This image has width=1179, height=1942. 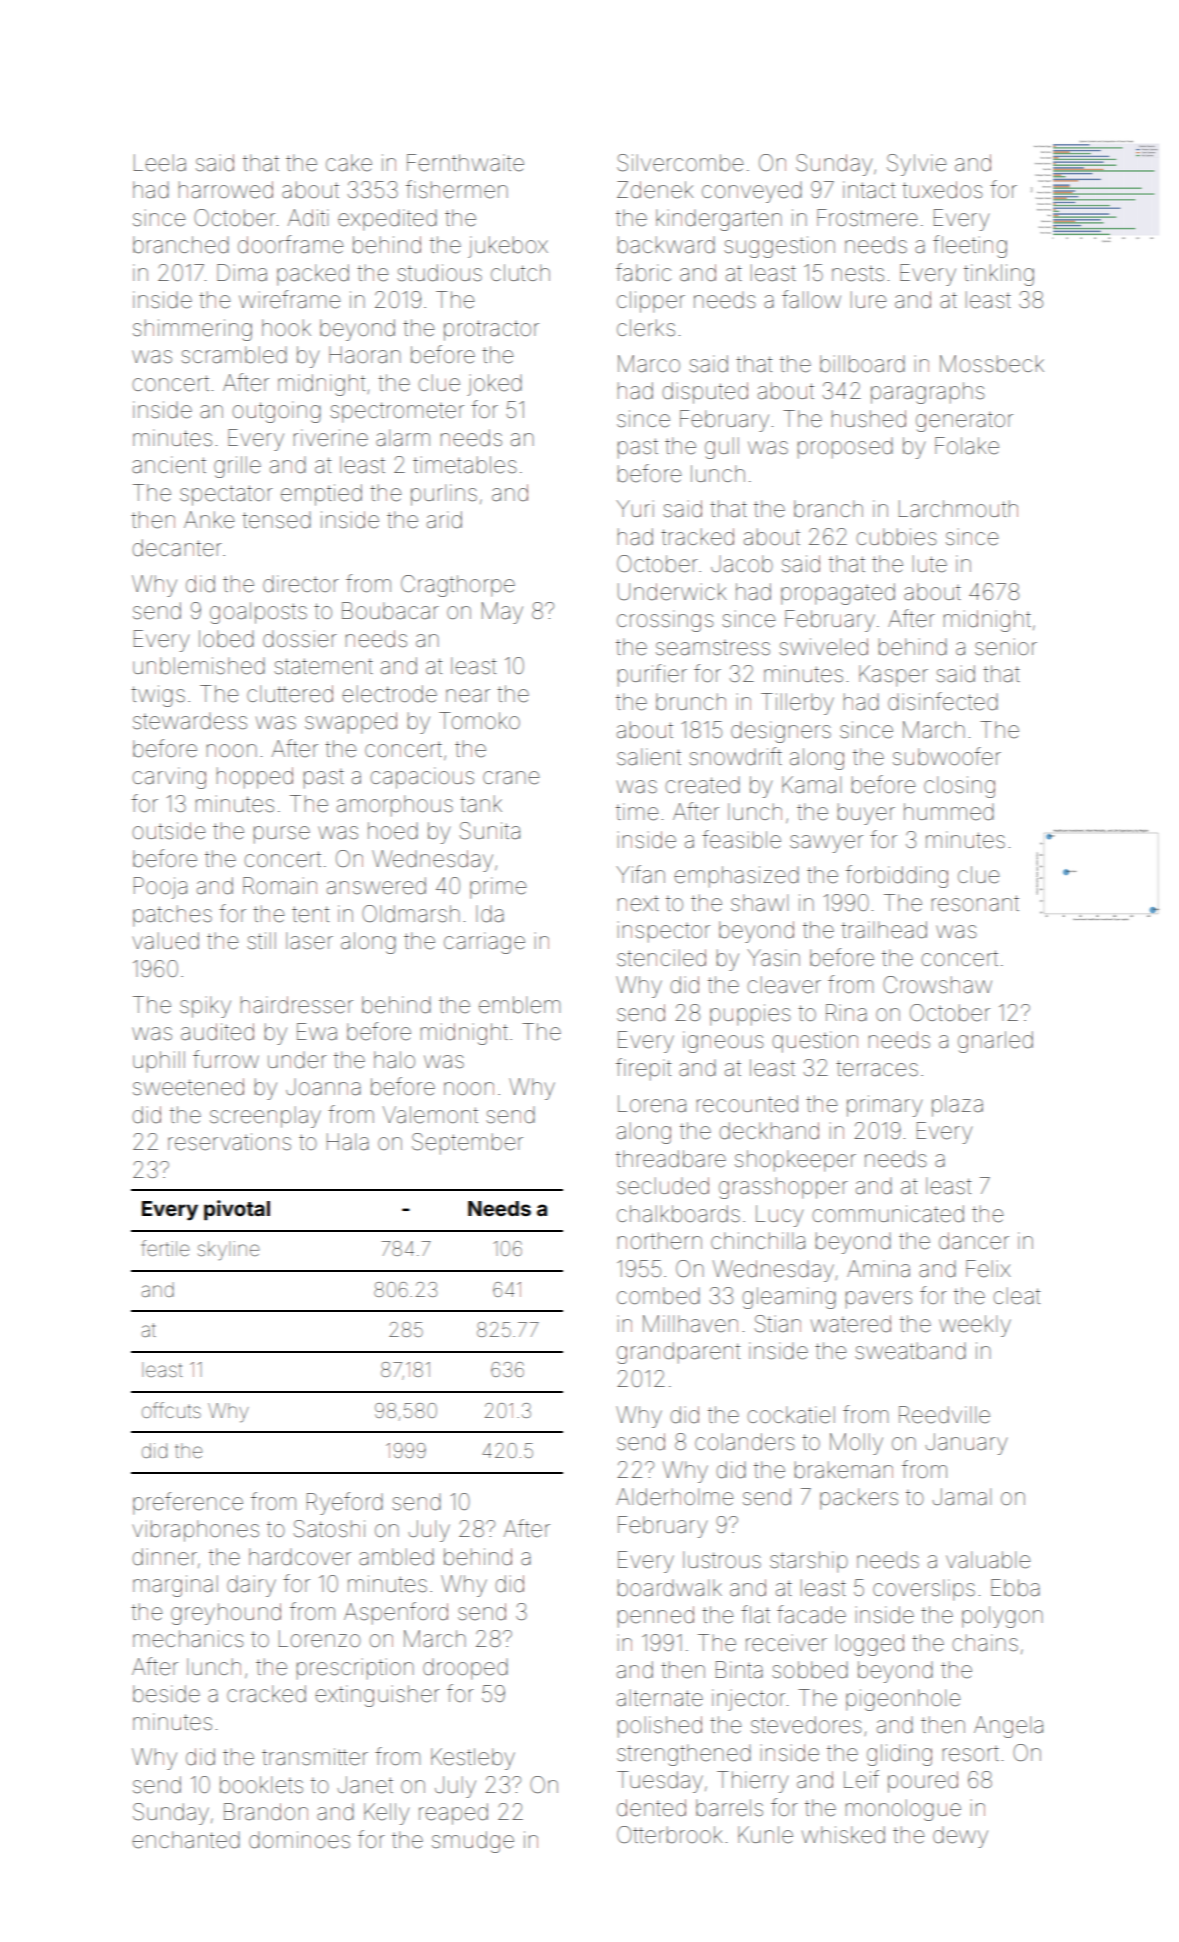 I want to click on joked, so click(x=494, y=385).
